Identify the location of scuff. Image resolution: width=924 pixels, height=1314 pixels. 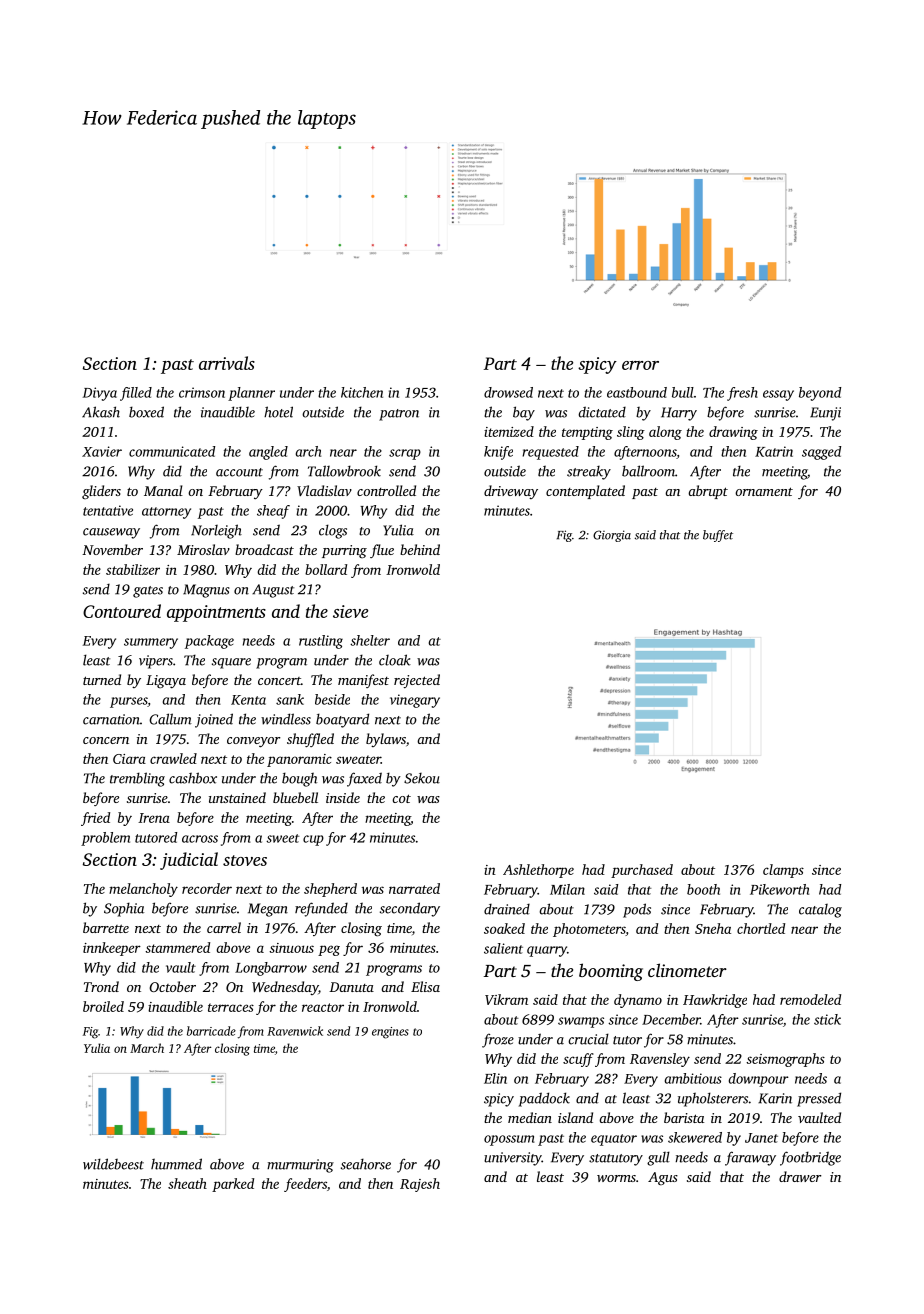
(578, 1060).
